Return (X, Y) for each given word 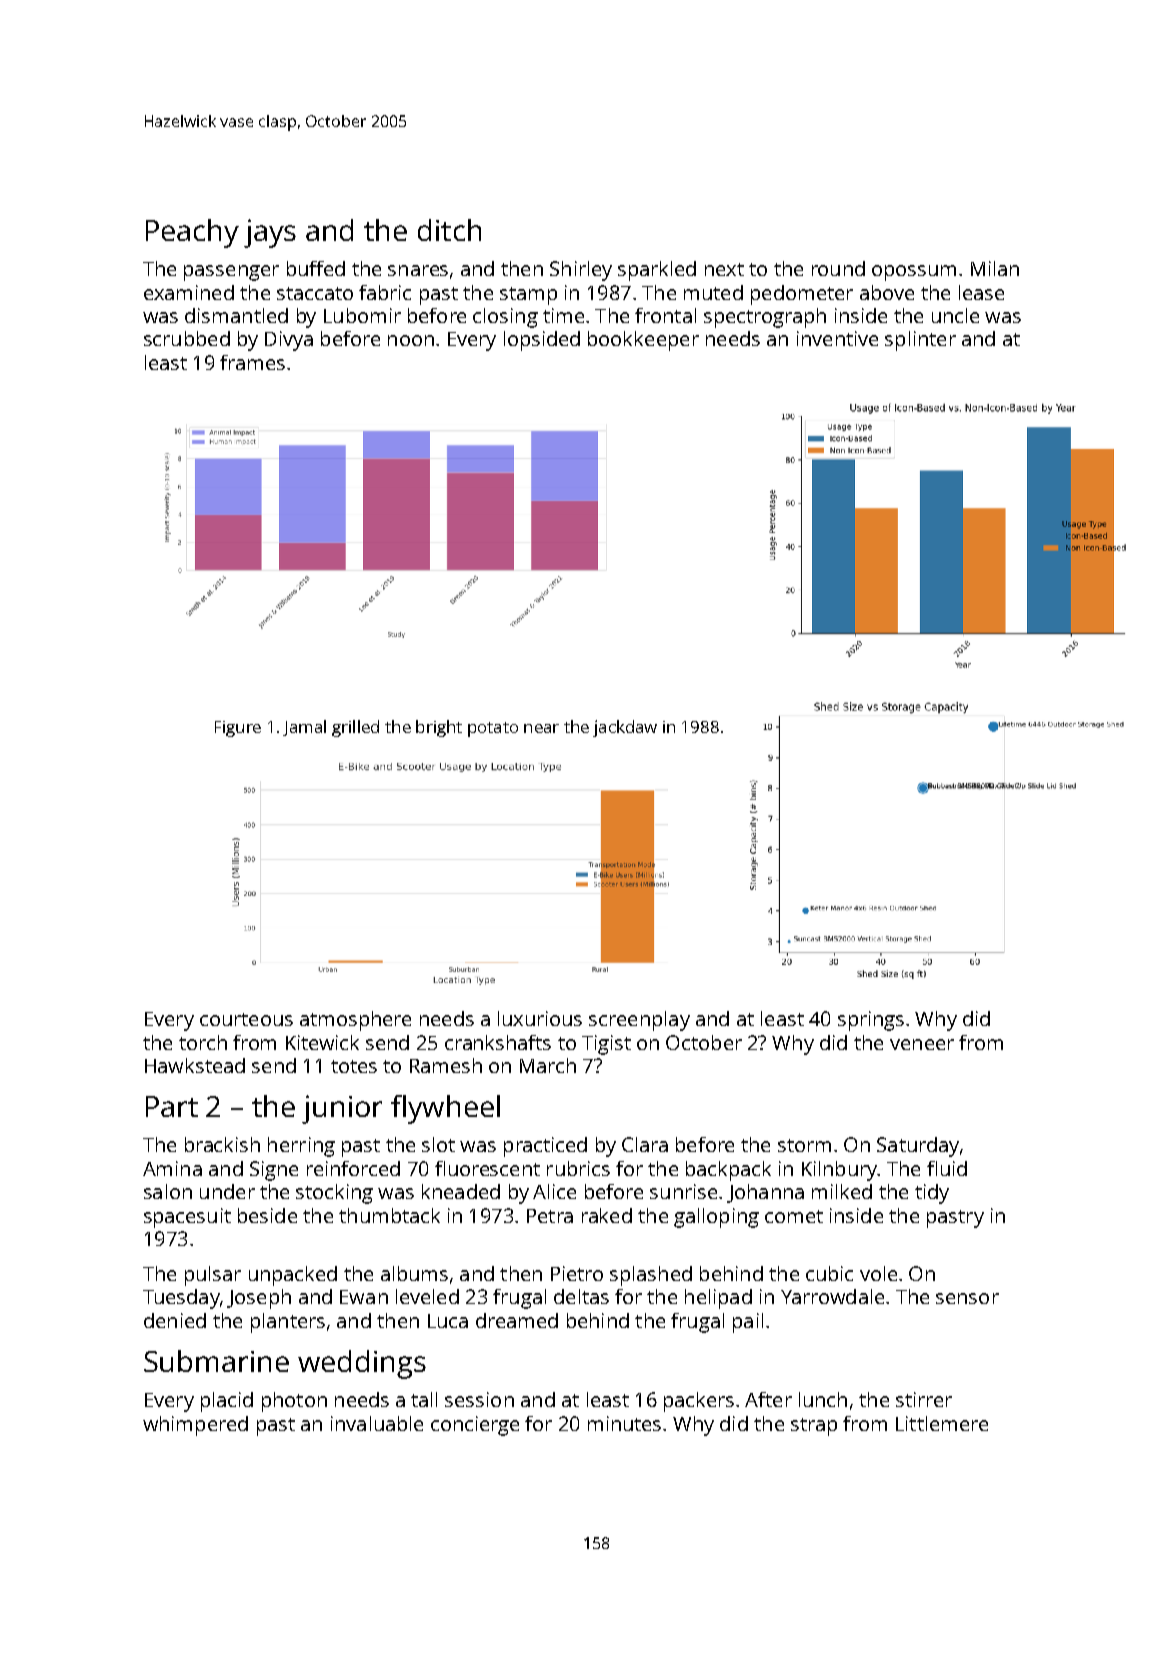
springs (871, 1021)
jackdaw (625, 728)
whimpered (195, 1426)
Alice (554, 1191)
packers (699, 1402)
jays (270, 233)
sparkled (657, 271)
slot (438, 1144)
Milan (995, 268)
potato (493, 729)
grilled (355, 728)
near (541, 728)
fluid (947, 1168)
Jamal (304, 728)
